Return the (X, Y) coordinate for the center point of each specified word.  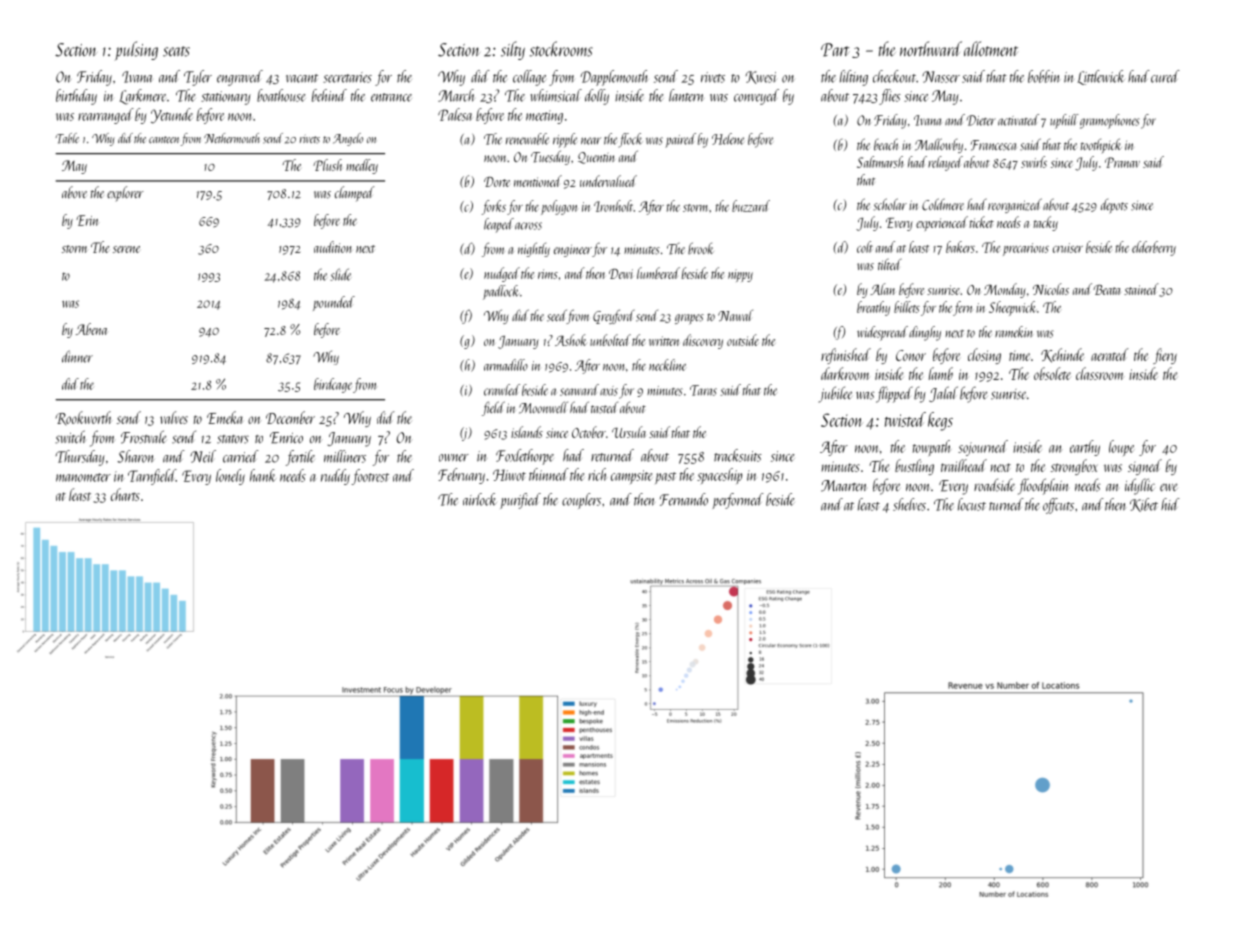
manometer (83, 477)
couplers (581, 501)
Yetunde (172, 116)
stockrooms (561, 49)
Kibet (1144, 505)
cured (1165, 76)
